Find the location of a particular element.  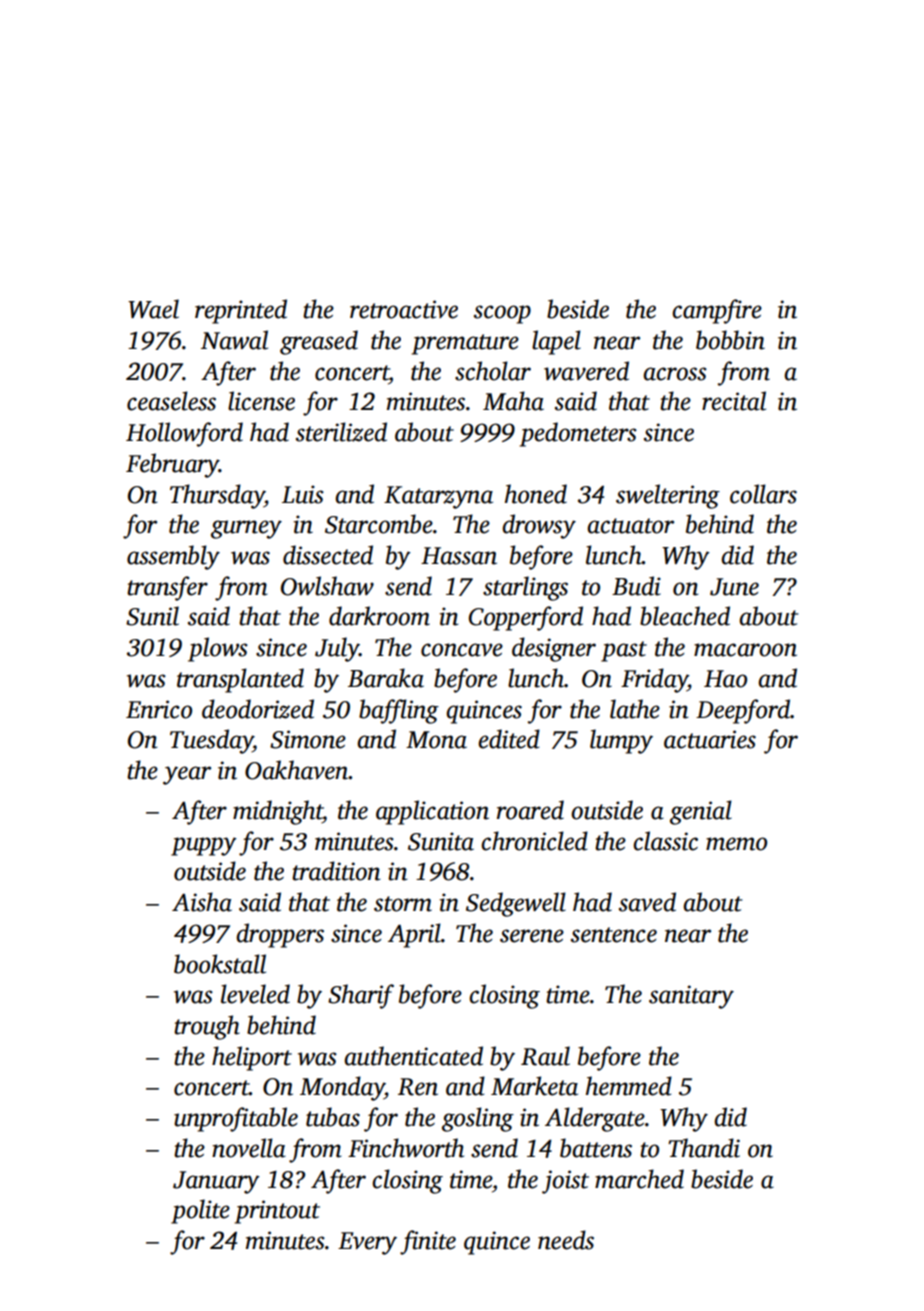

lapel is located at coordinates (556, 342).
